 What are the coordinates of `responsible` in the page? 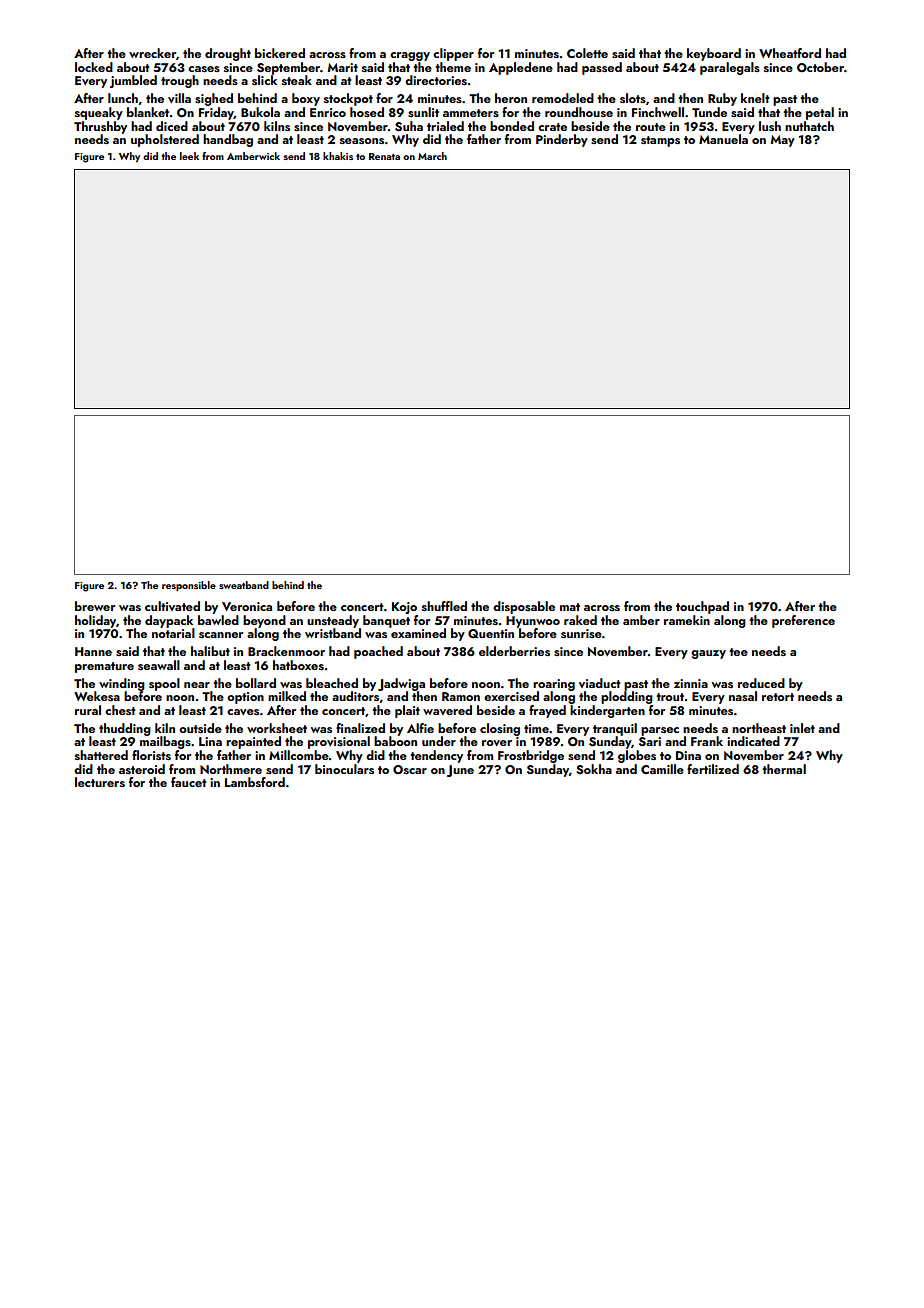 It's located at (189, 586).
